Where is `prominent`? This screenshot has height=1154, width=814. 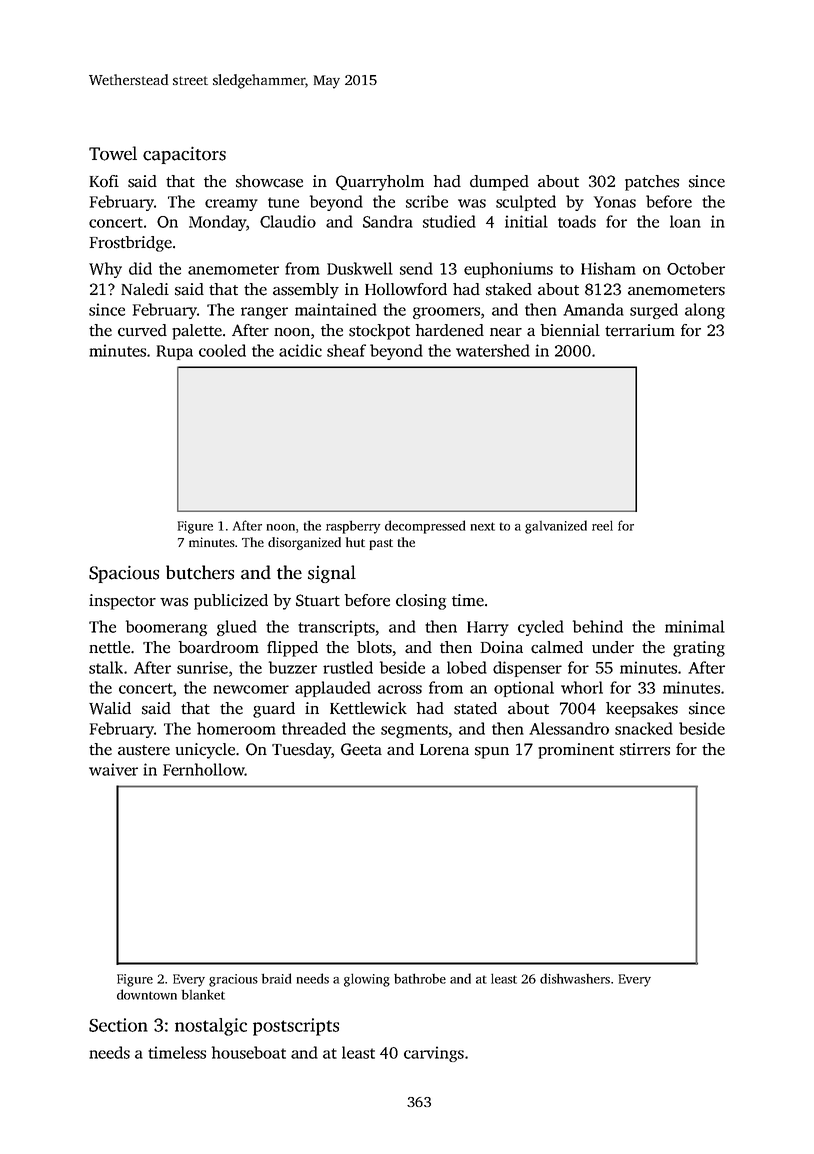
prominent is located at coordinates (576, 751).
